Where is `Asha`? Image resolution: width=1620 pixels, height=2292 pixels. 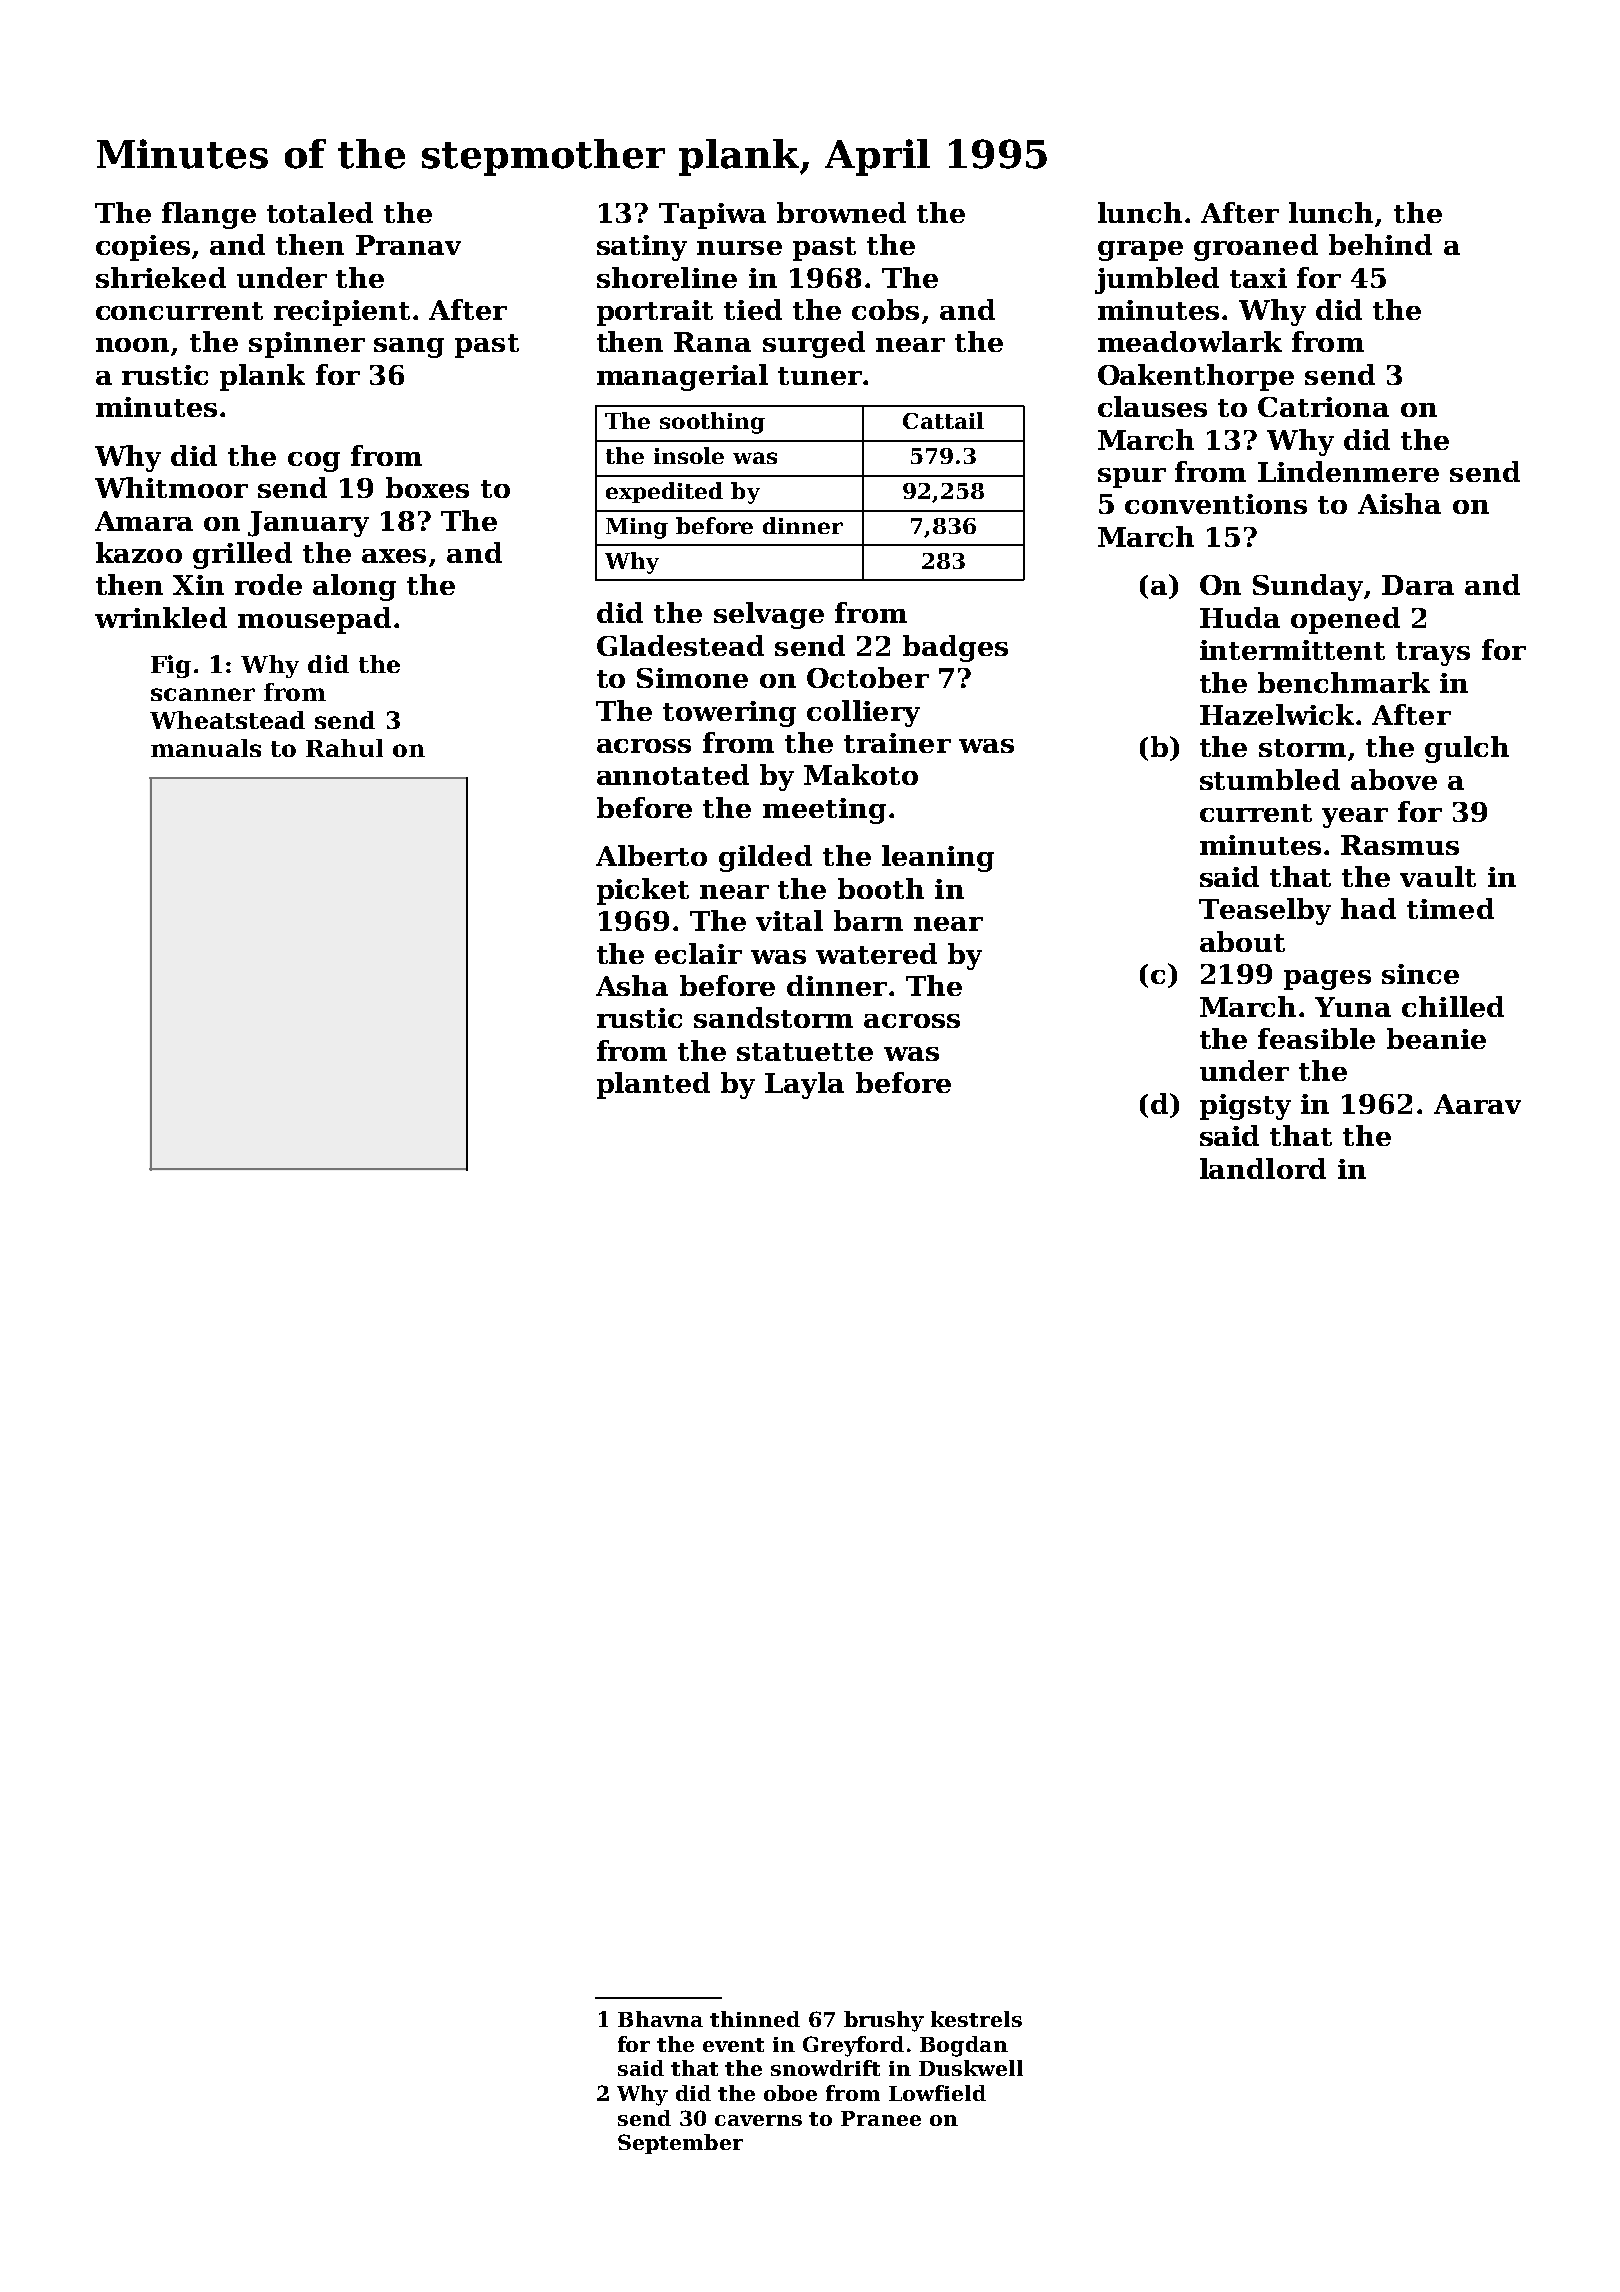
Asha is located at coordinates (632, 985).
